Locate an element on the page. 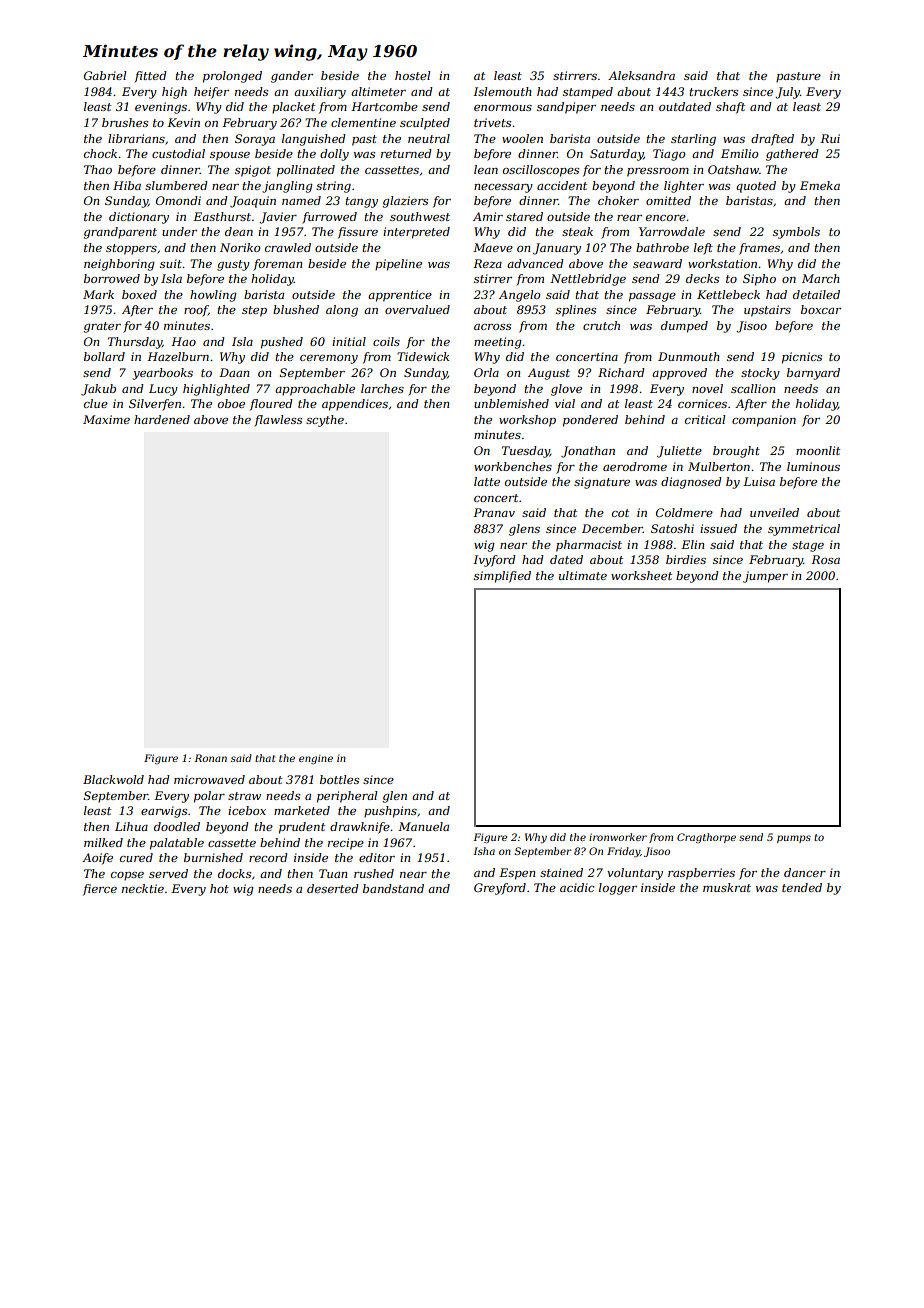 This document has height=1308, width=924. July is located at coordinates (787, 93).
